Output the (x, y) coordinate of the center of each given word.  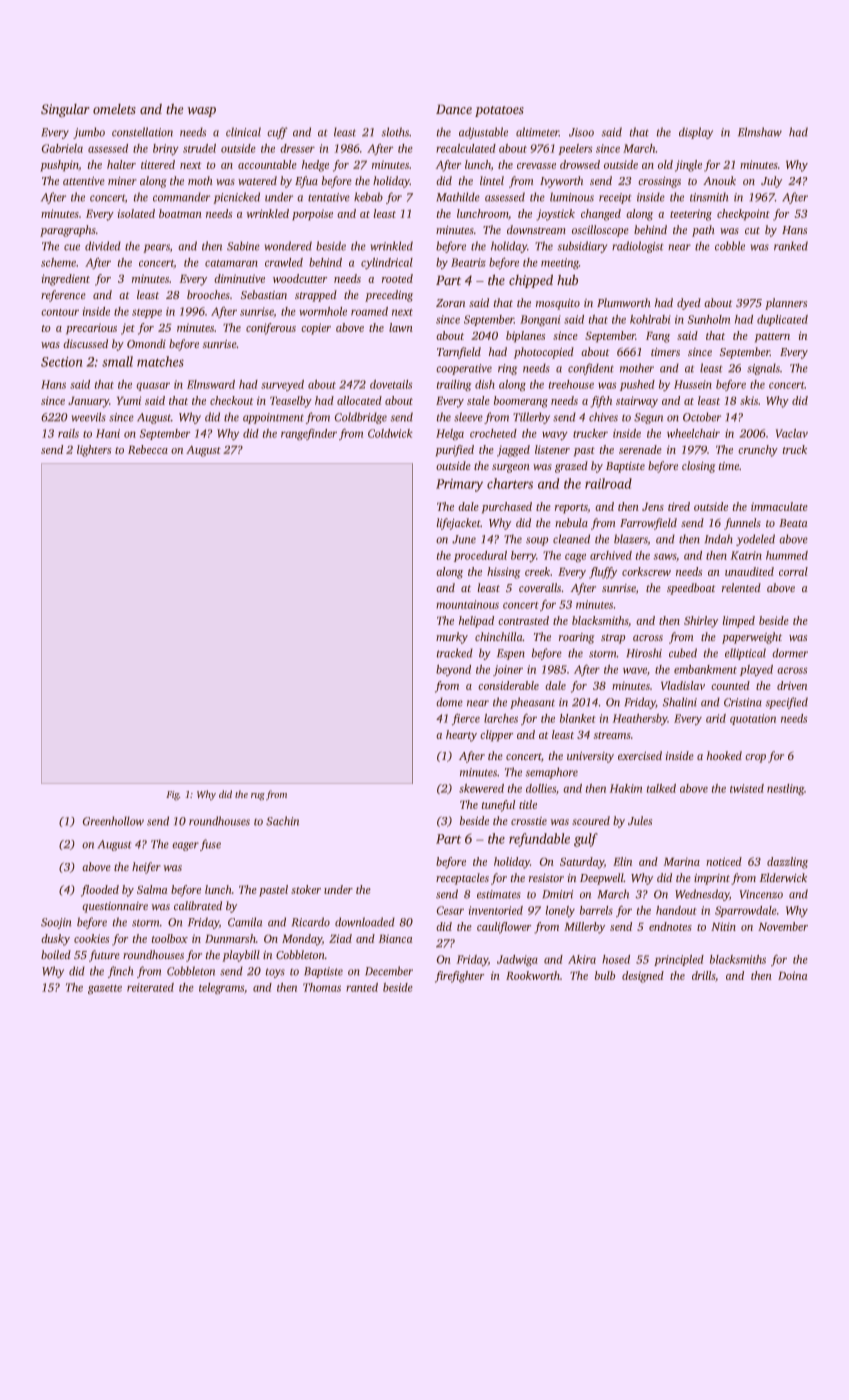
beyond (453, 670)
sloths (395, 132)
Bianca (395, 938)
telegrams (221, 989)
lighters (94, 451)
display (696, 133)
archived (611, 555)
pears (156, 248)
